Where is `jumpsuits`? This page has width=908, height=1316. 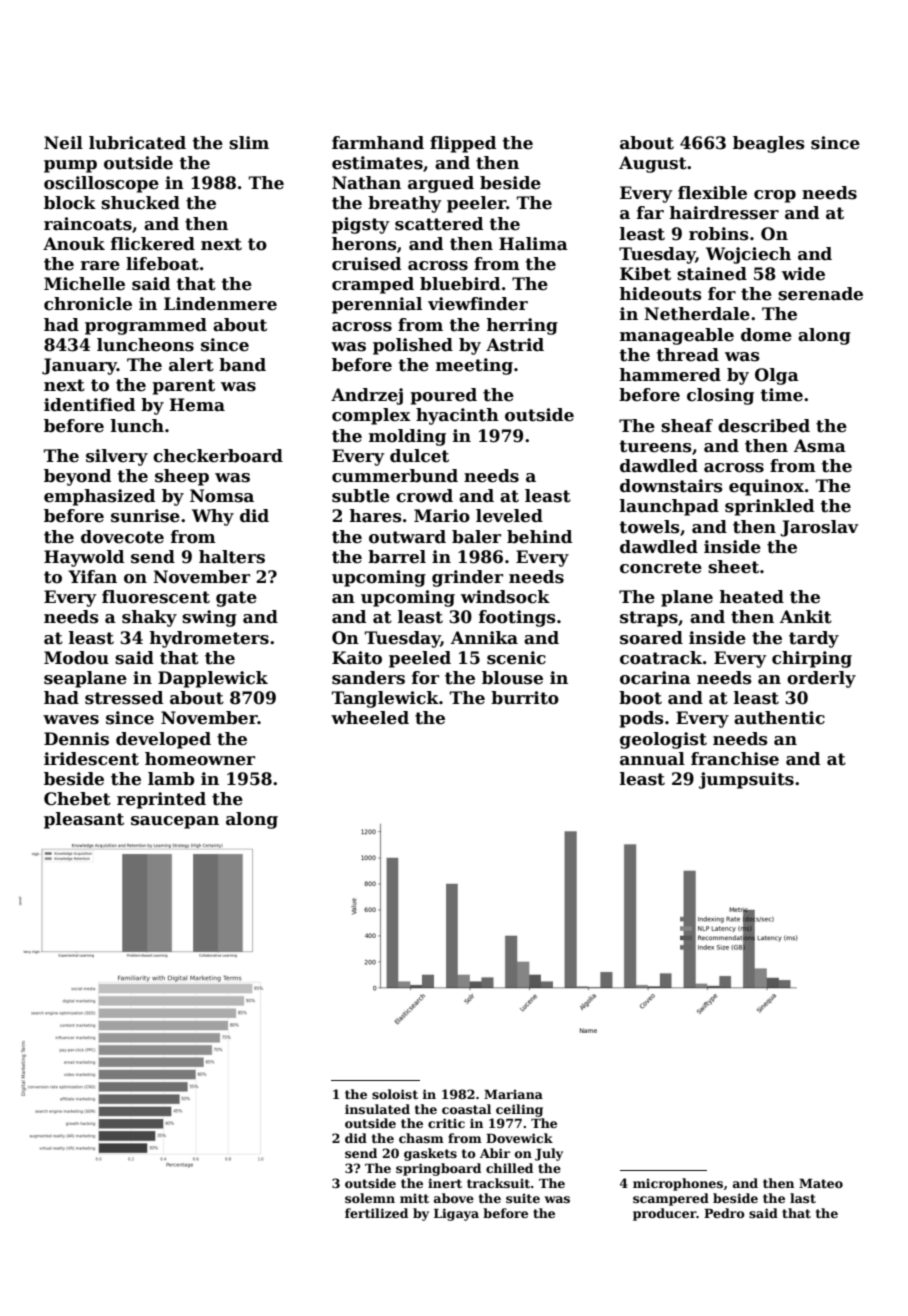
jumpsuits is located at coordinates (746, 780).
